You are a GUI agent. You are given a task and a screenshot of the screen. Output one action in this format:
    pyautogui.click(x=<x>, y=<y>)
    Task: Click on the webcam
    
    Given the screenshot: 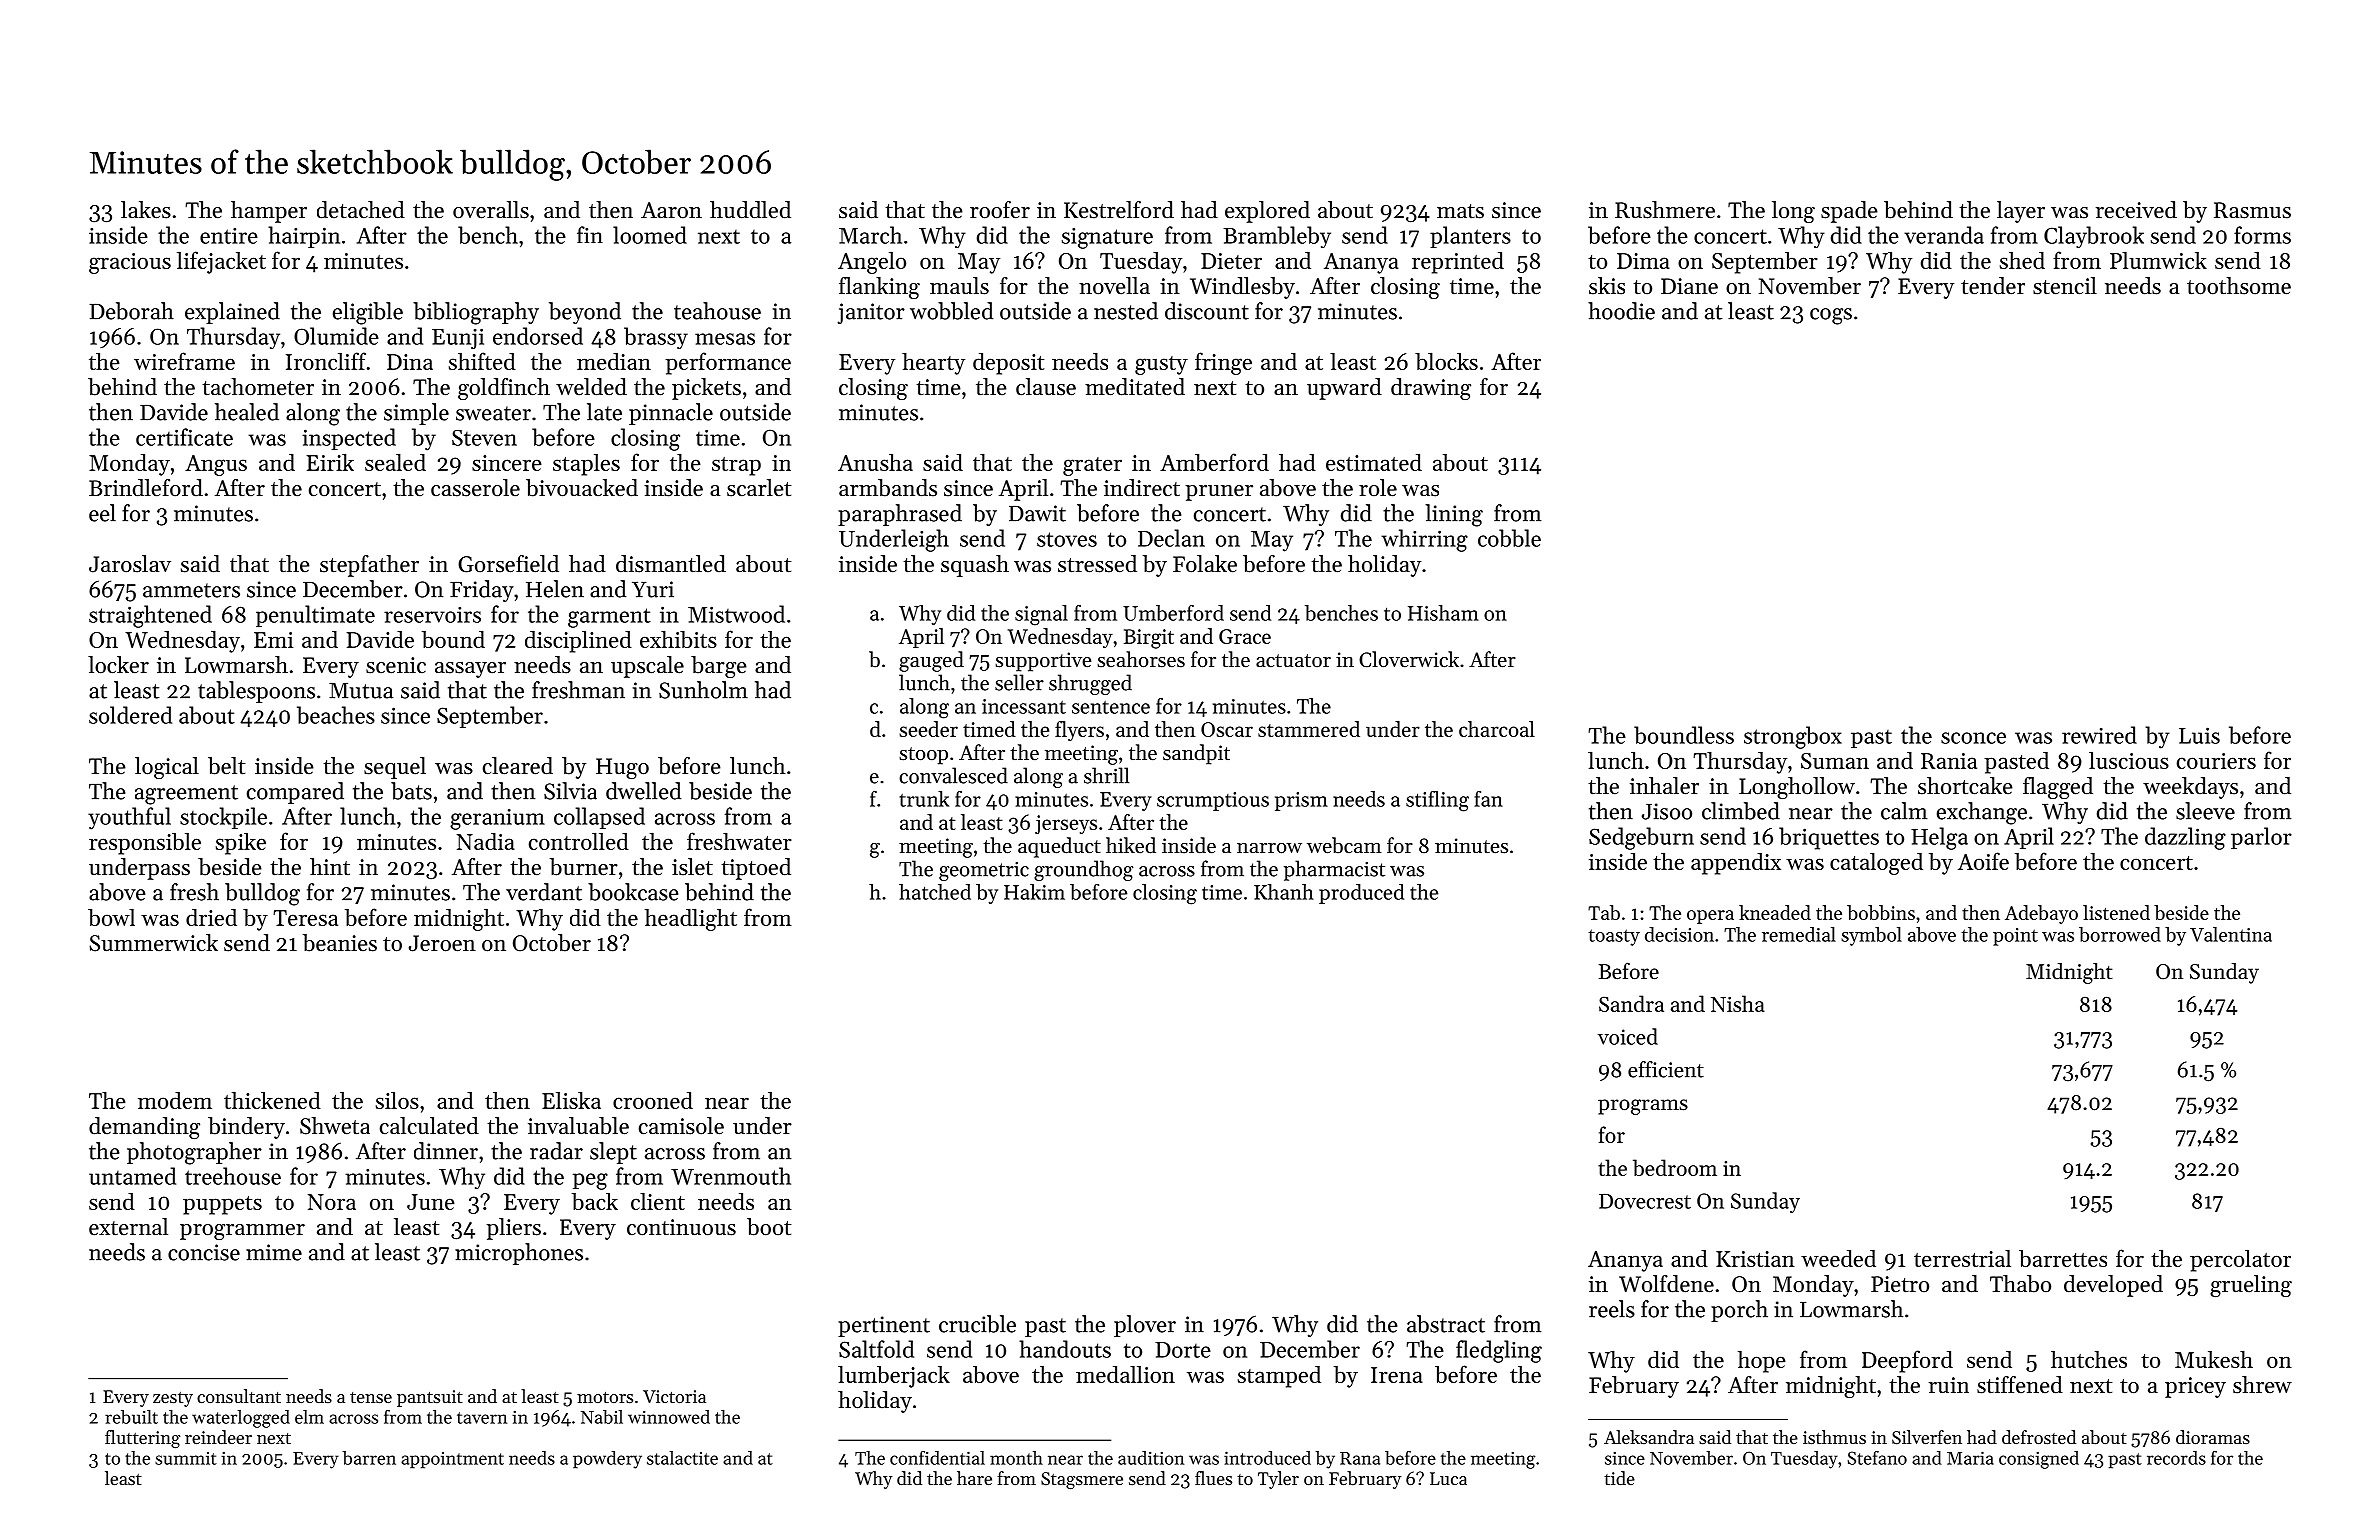 What is the action you would take?
    pyautogui.click(x=1344, y=845)
